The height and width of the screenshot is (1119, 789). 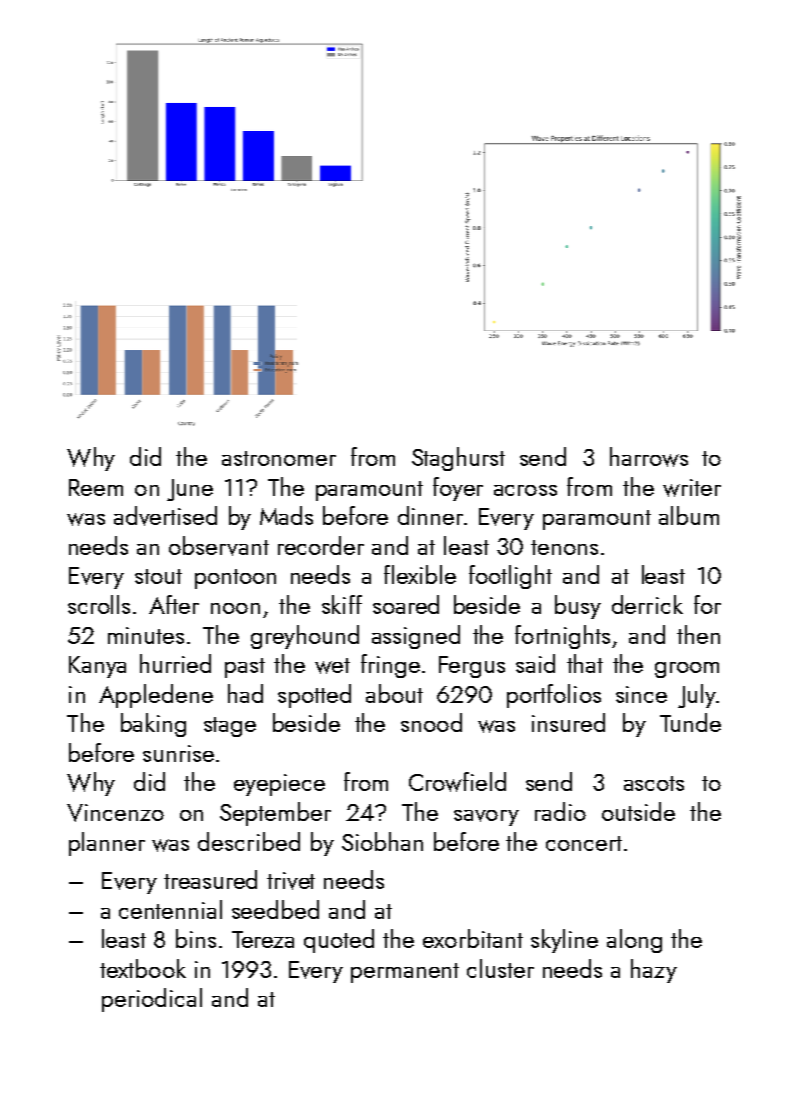 What do you see at coordinates (97, 667) in the screenshot?
I see `Kanya` at bounding box center [97, 667].
